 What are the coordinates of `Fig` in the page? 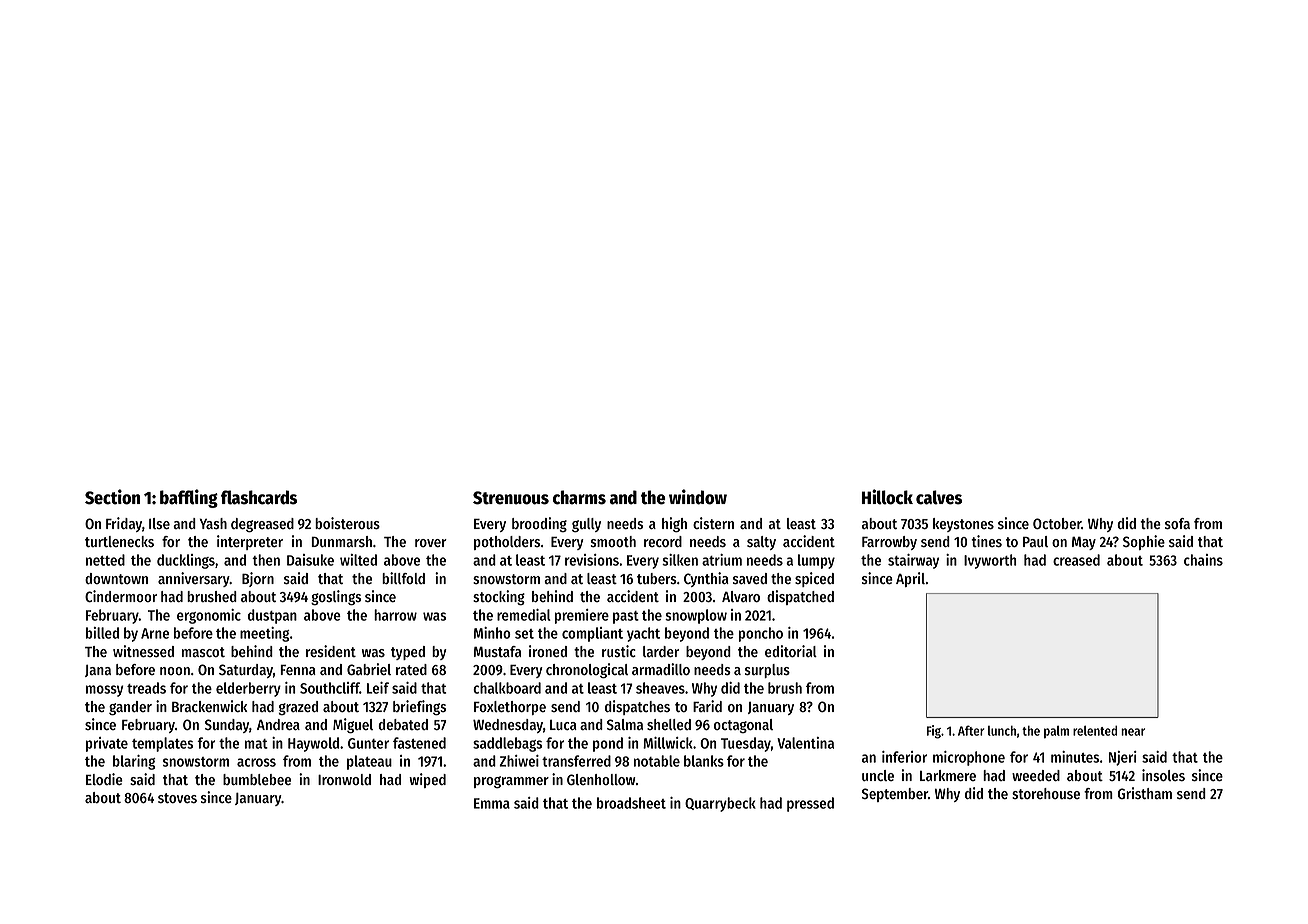 It's located at (934, 732).
